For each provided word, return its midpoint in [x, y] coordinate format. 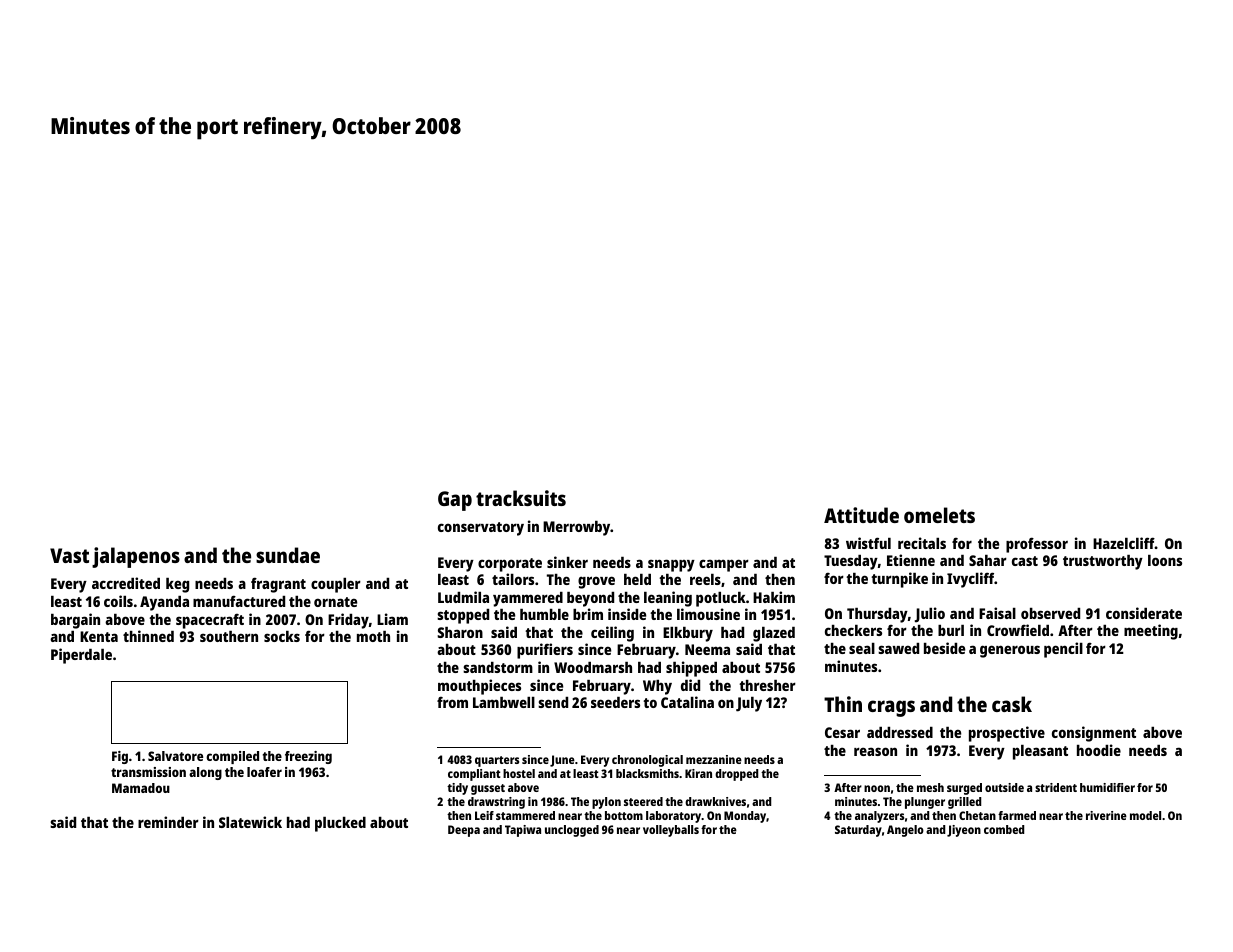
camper [724, 565]
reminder [168, 822]
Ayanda [164, 603]
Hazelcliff [1124, 543]
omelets [939, 515]
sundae [288, 555]
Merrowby [576, 528]
